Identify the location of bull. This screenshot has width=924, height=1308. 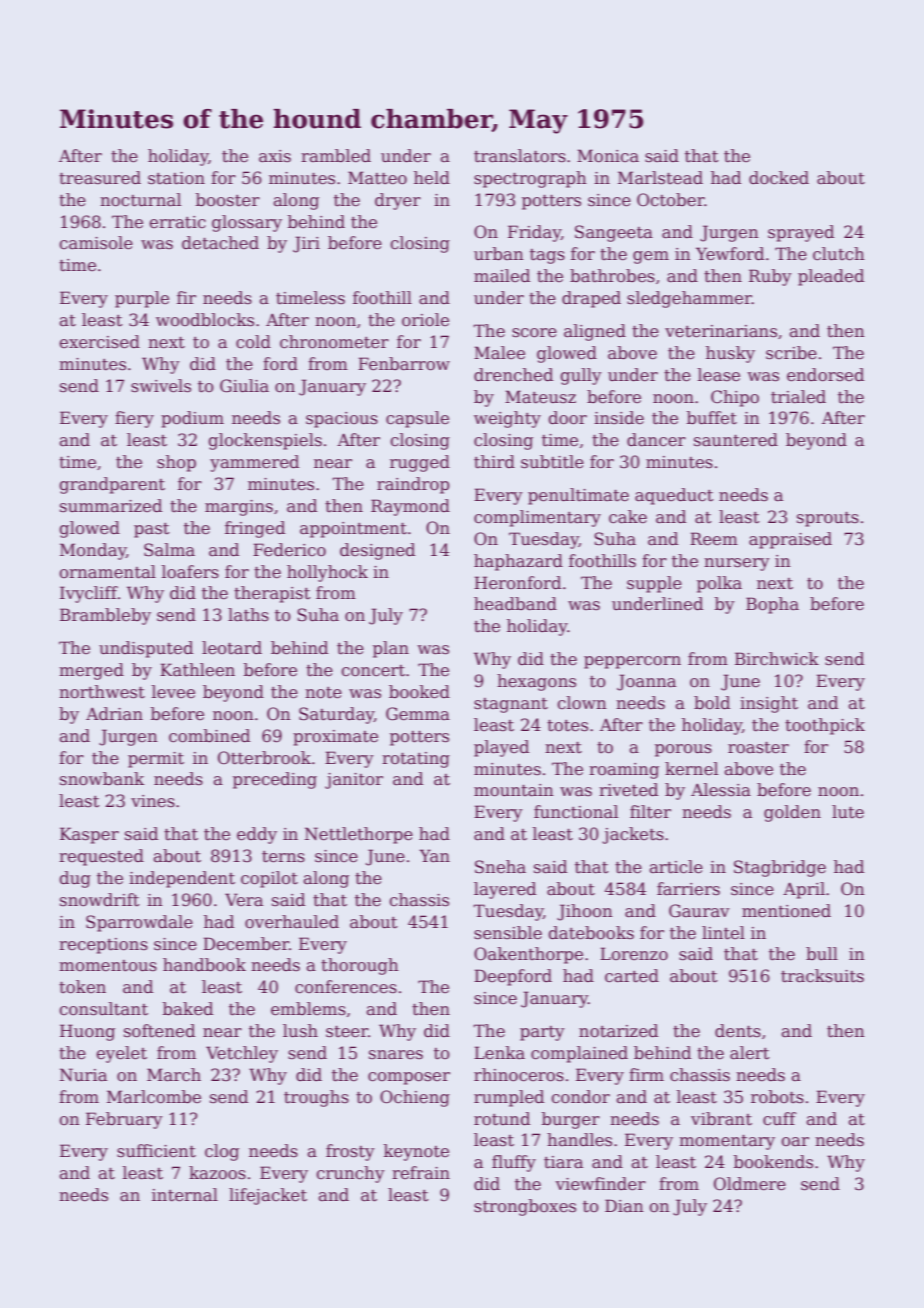
(822, 954).
